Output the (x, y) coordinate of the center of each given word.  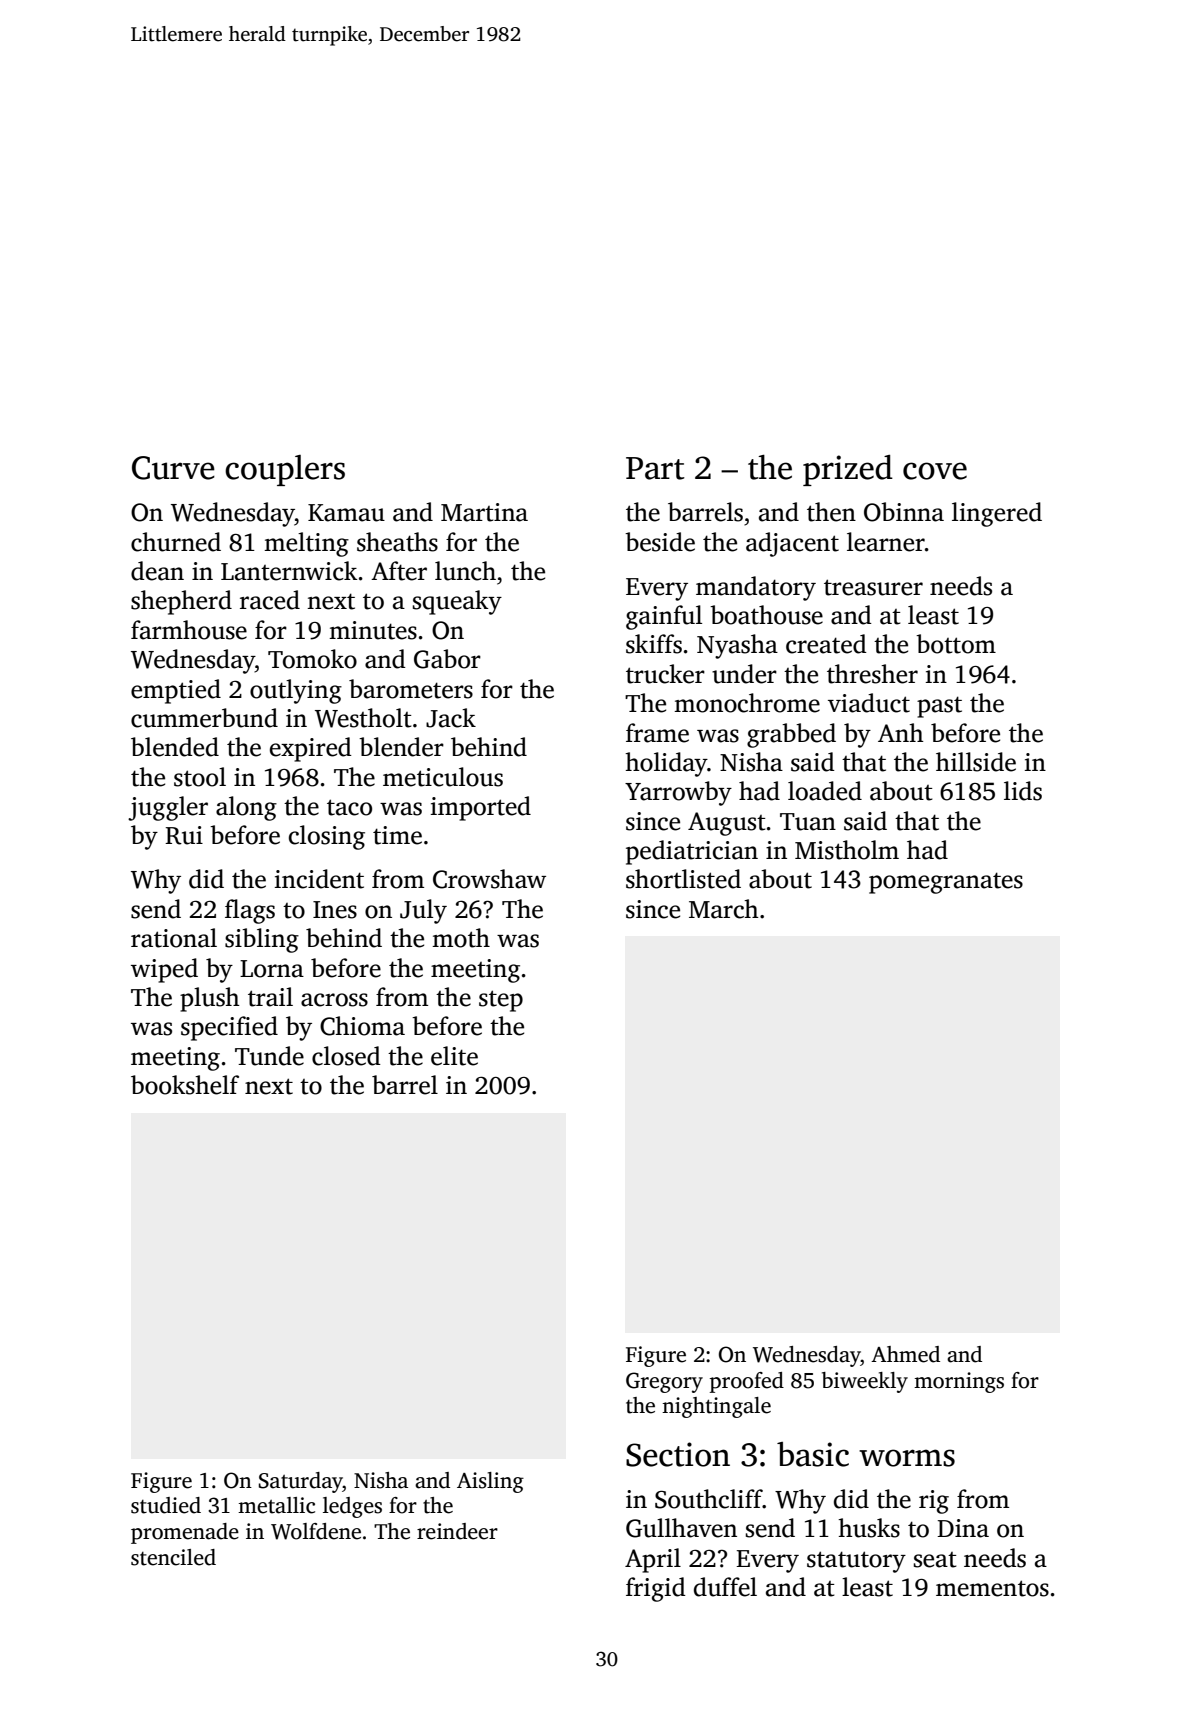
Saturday (301, 1482)
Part (655, 468)
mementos (992, 1588)
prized (848, 470)
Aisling (490, 1482)
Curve (173, 468)
